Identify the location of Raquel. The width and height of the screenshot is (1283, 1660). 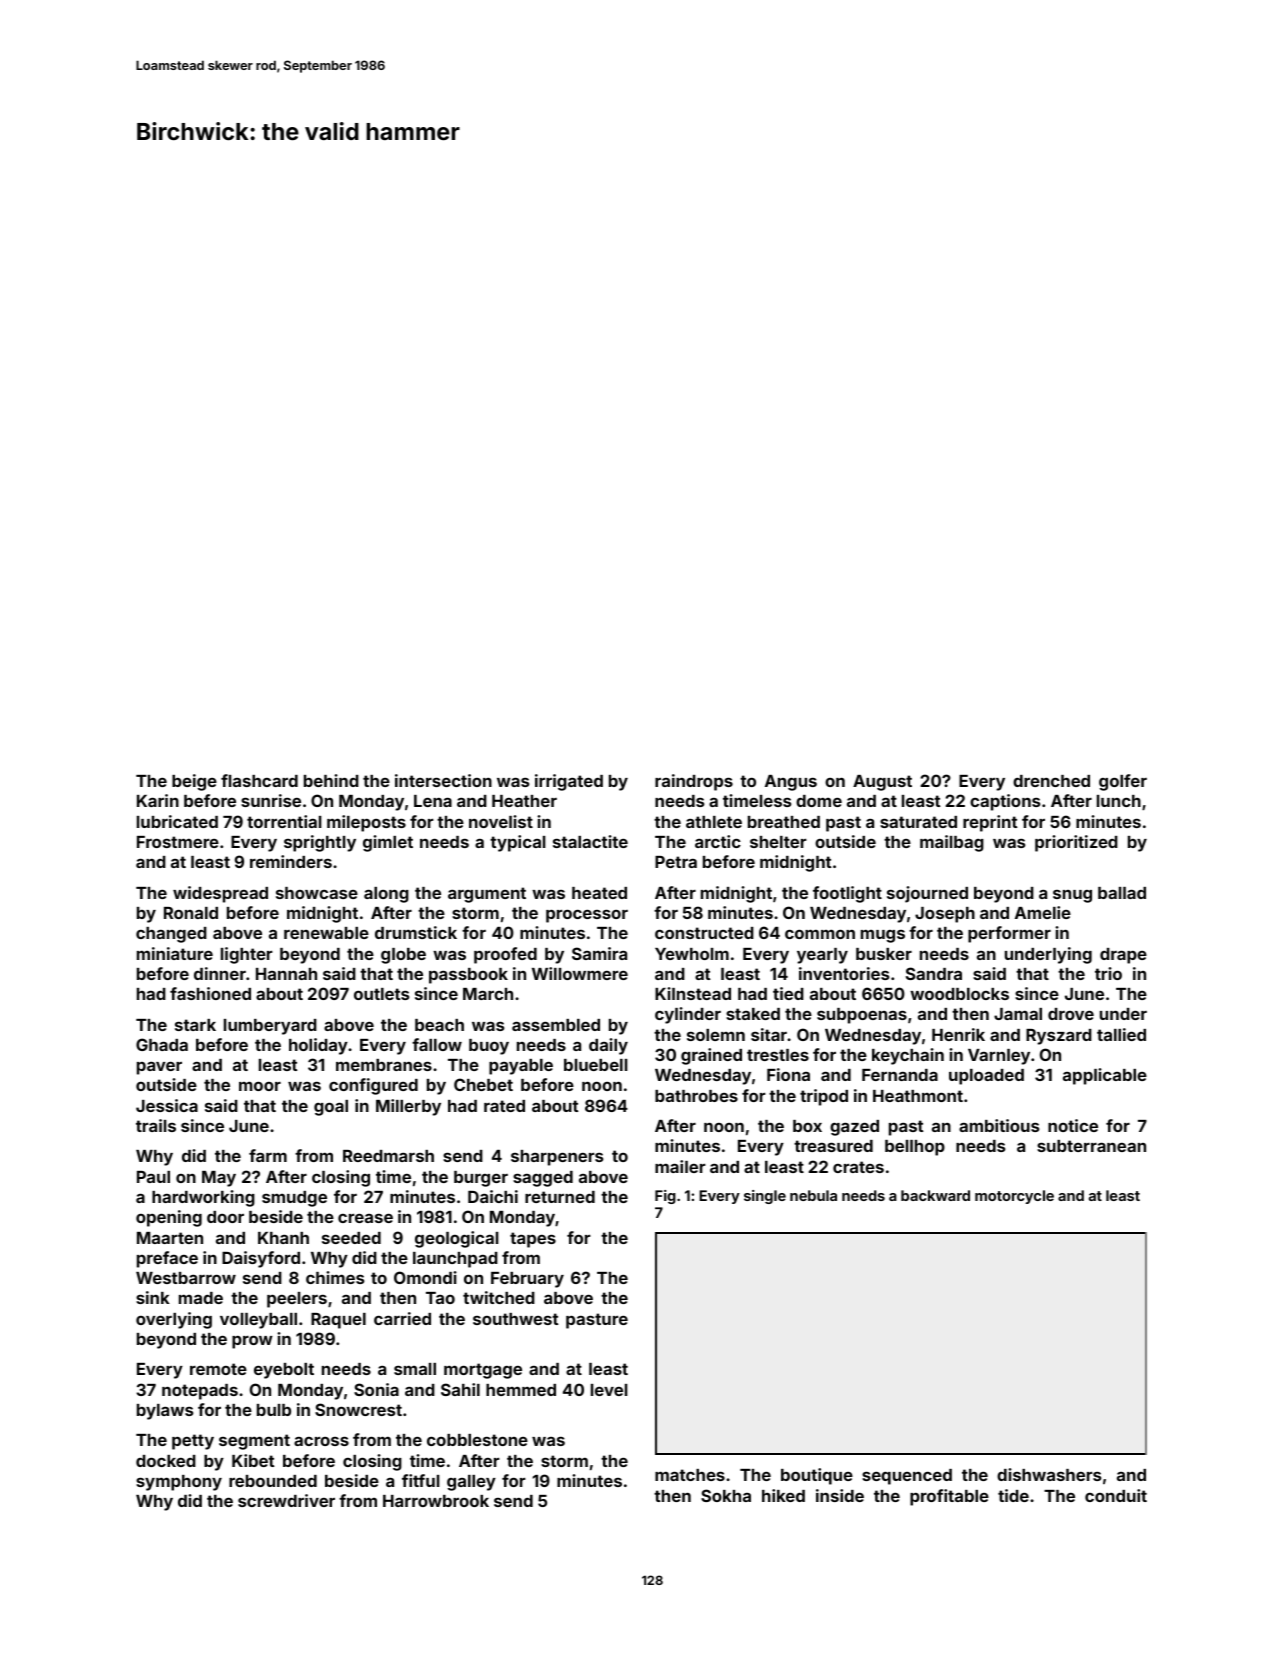
(338, 1321).
